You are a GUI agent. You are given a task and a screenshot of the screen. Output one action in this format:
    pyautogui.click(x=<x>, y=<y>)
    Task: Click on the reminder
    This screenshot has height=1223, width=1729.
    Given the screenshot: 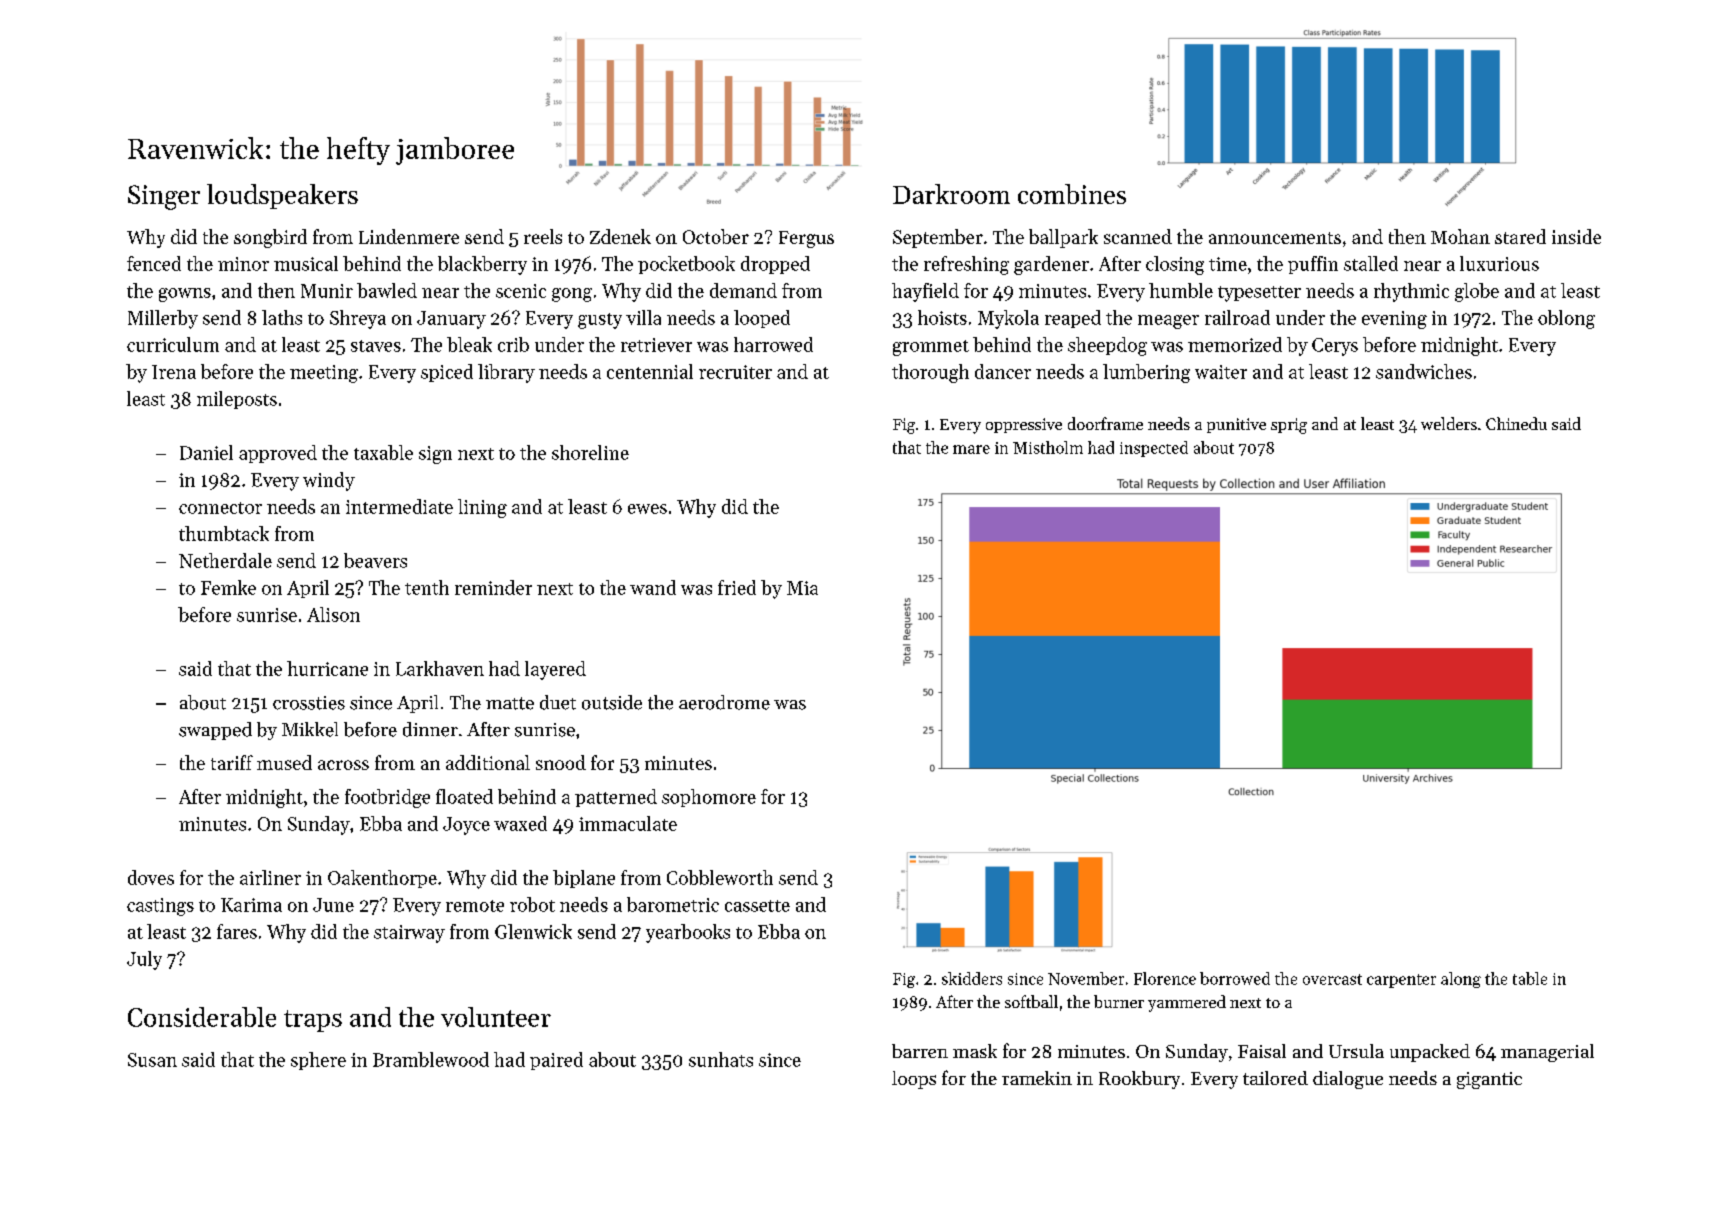 What is the action you would take?
    pyautogui.click(x=493, y=587)
